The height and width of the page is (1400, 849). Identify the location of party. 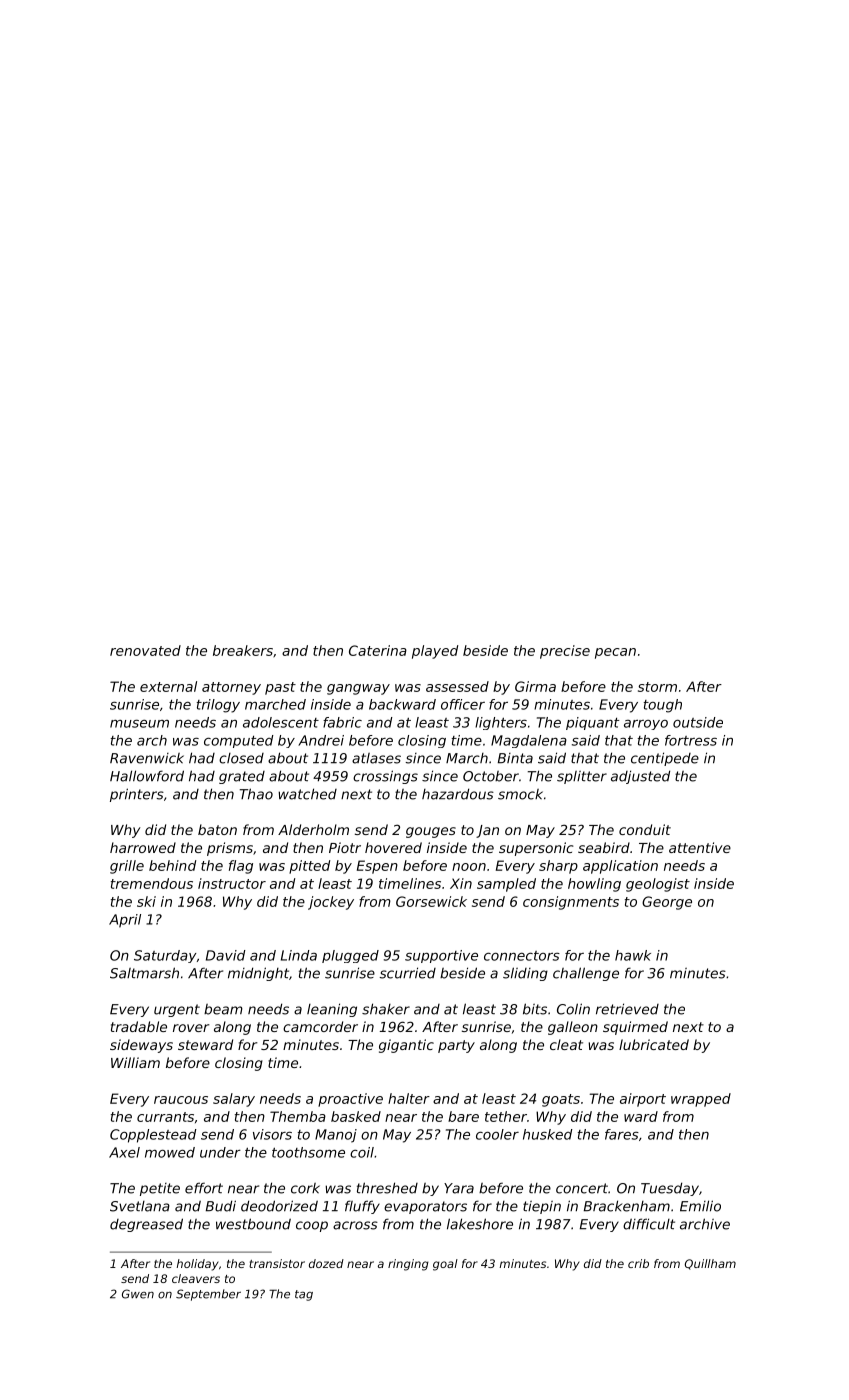
(456, 1046).
